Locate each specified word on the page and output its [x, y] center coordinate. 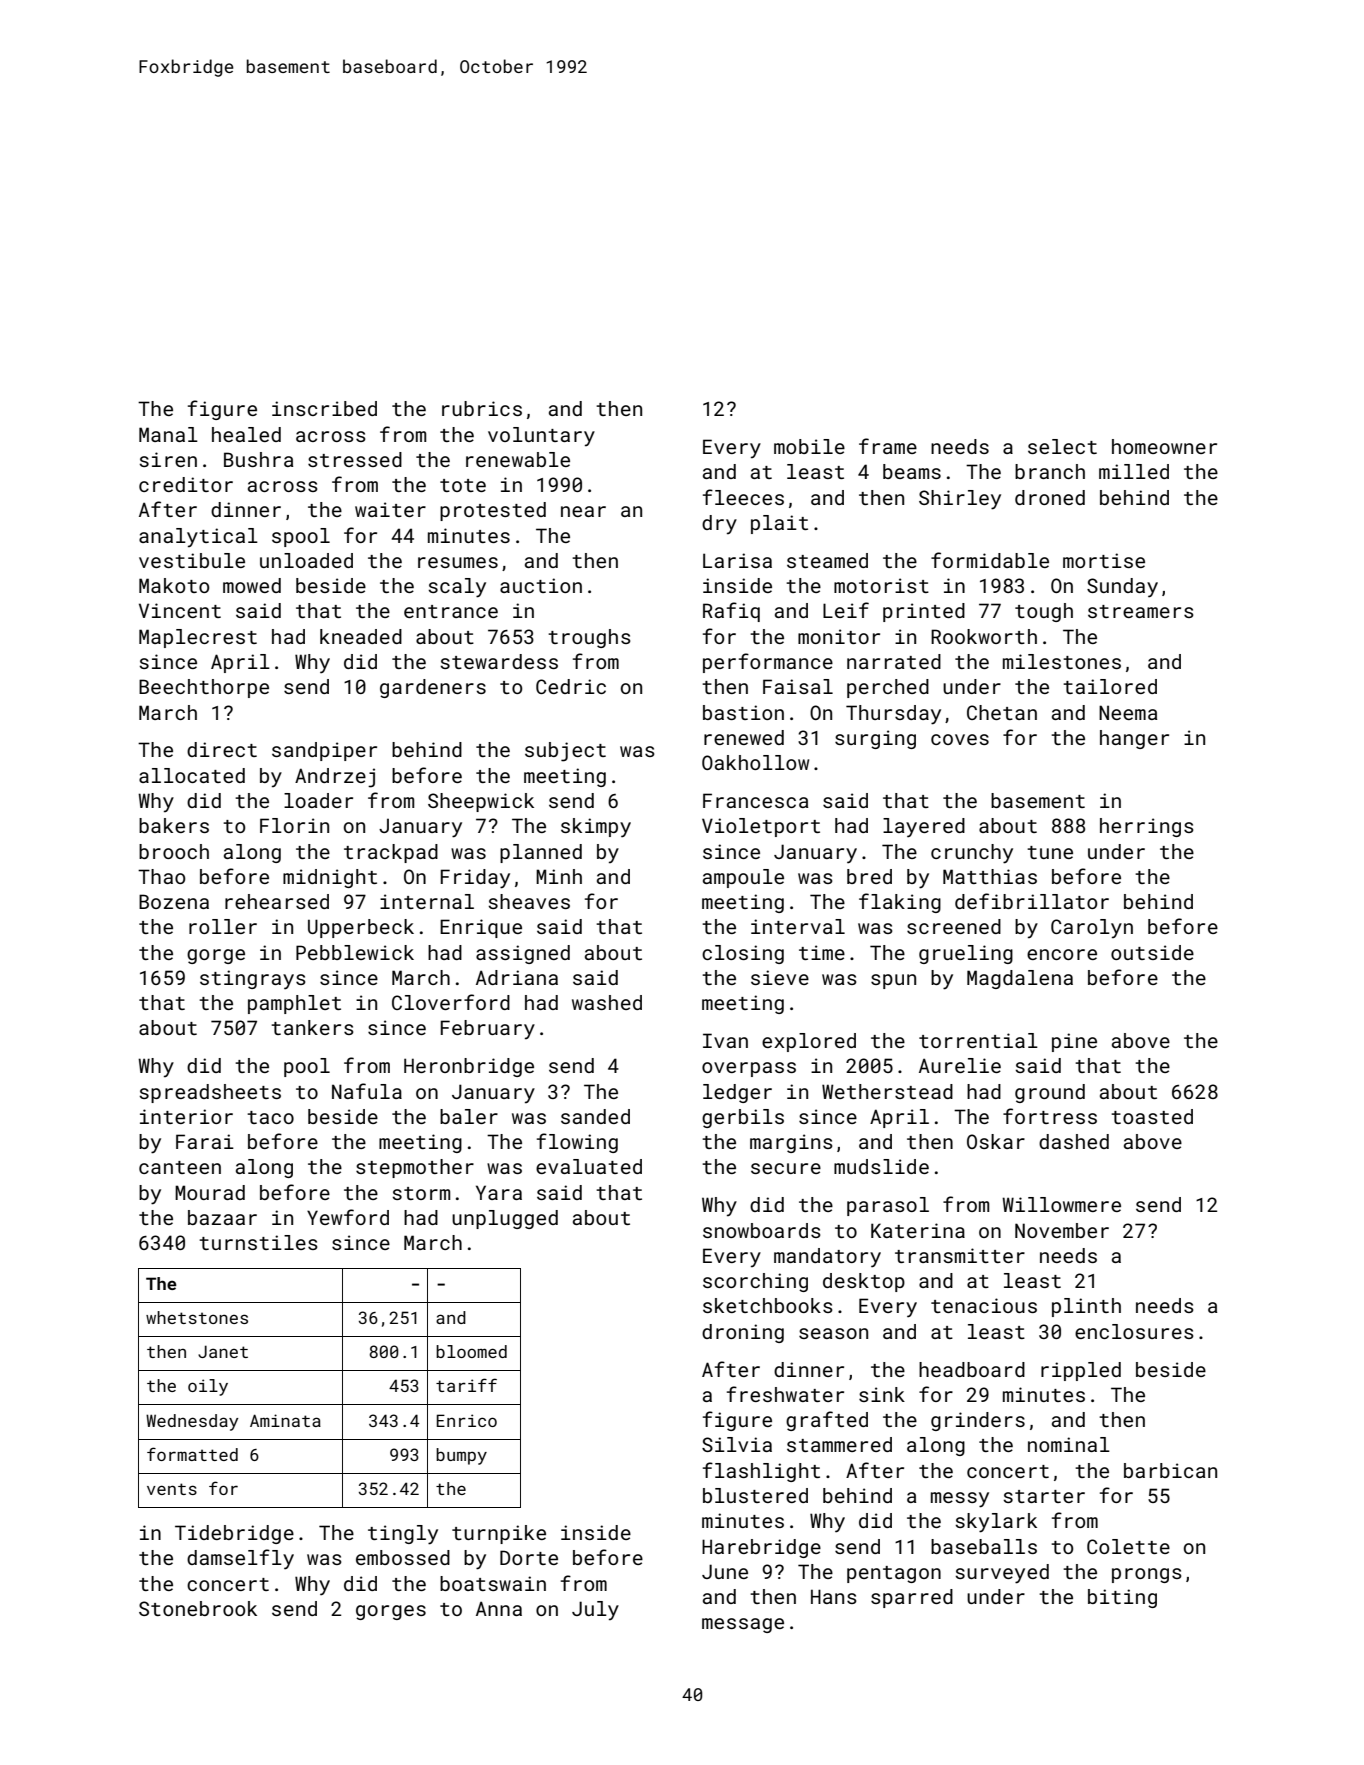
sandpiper [324, 751]
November [1062, 1230]
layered [924, 828]
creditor [186, 484]
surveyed [1002, 1574]
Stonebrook [198, 1608]
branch [1050, 471]
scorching [755, 1282]
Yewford [348, 1217]
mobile [809, 446]
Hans [834, 1596]
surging [875, 739]
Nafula [367, 1091]
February [488, 1029]
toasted [1152, 1116]
